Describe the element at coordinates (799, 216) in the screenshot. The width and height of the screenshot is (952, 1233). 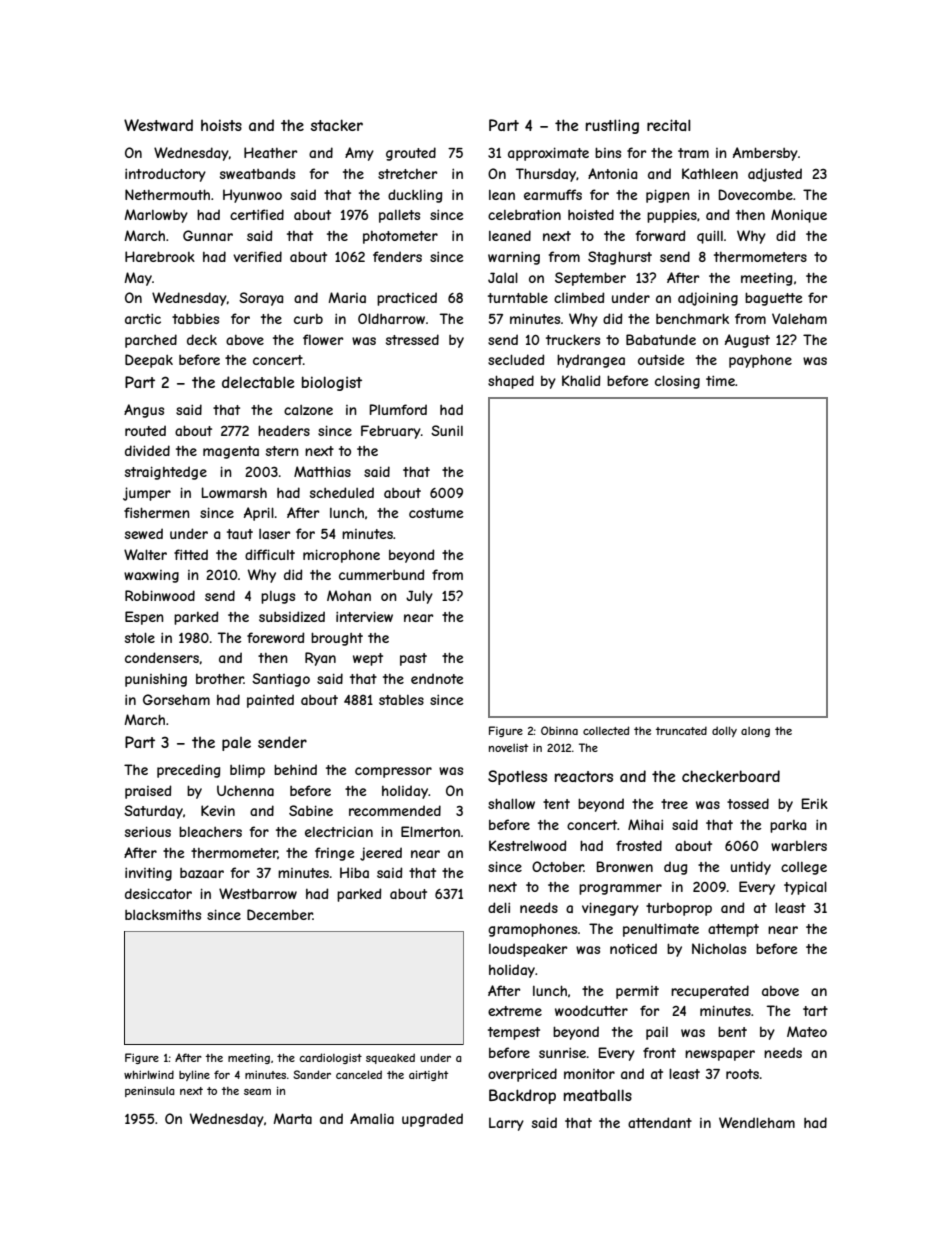
I see `Monique` at that location.
